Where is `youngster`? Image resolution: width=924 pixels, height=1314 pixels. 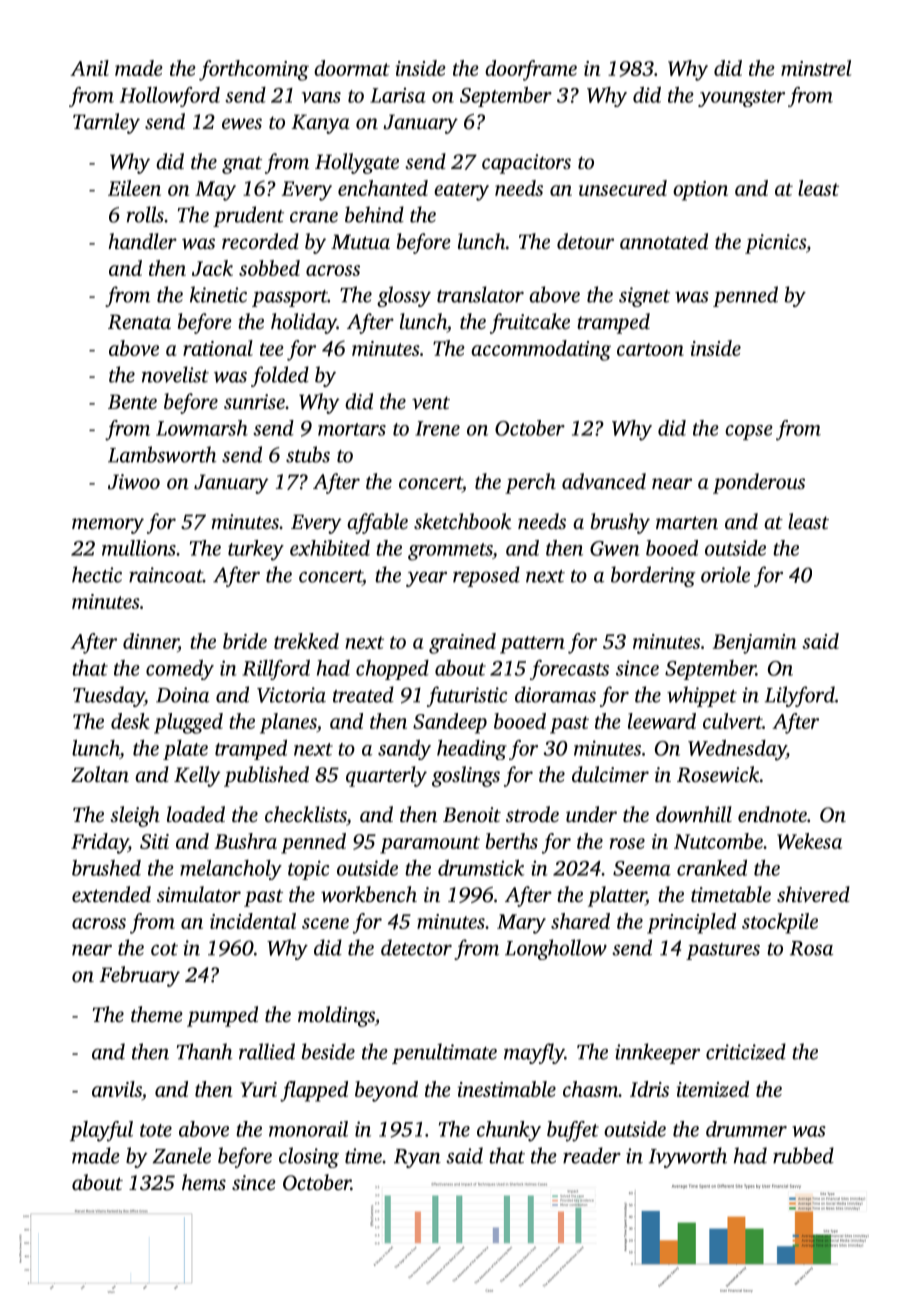
youngster is located at coordinates (741, 98).
